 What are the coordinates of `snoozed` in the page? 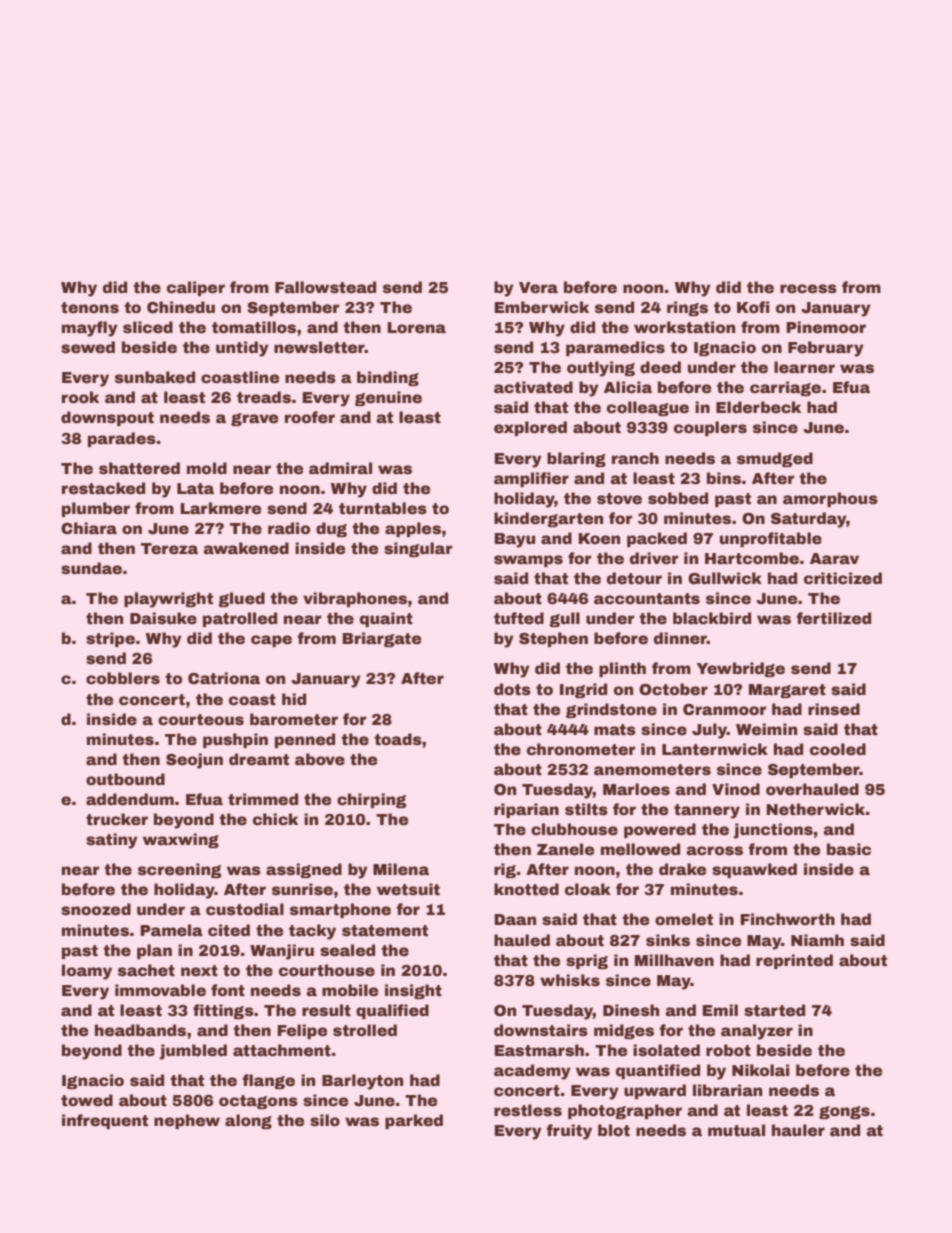 It's located at (96, 909).
